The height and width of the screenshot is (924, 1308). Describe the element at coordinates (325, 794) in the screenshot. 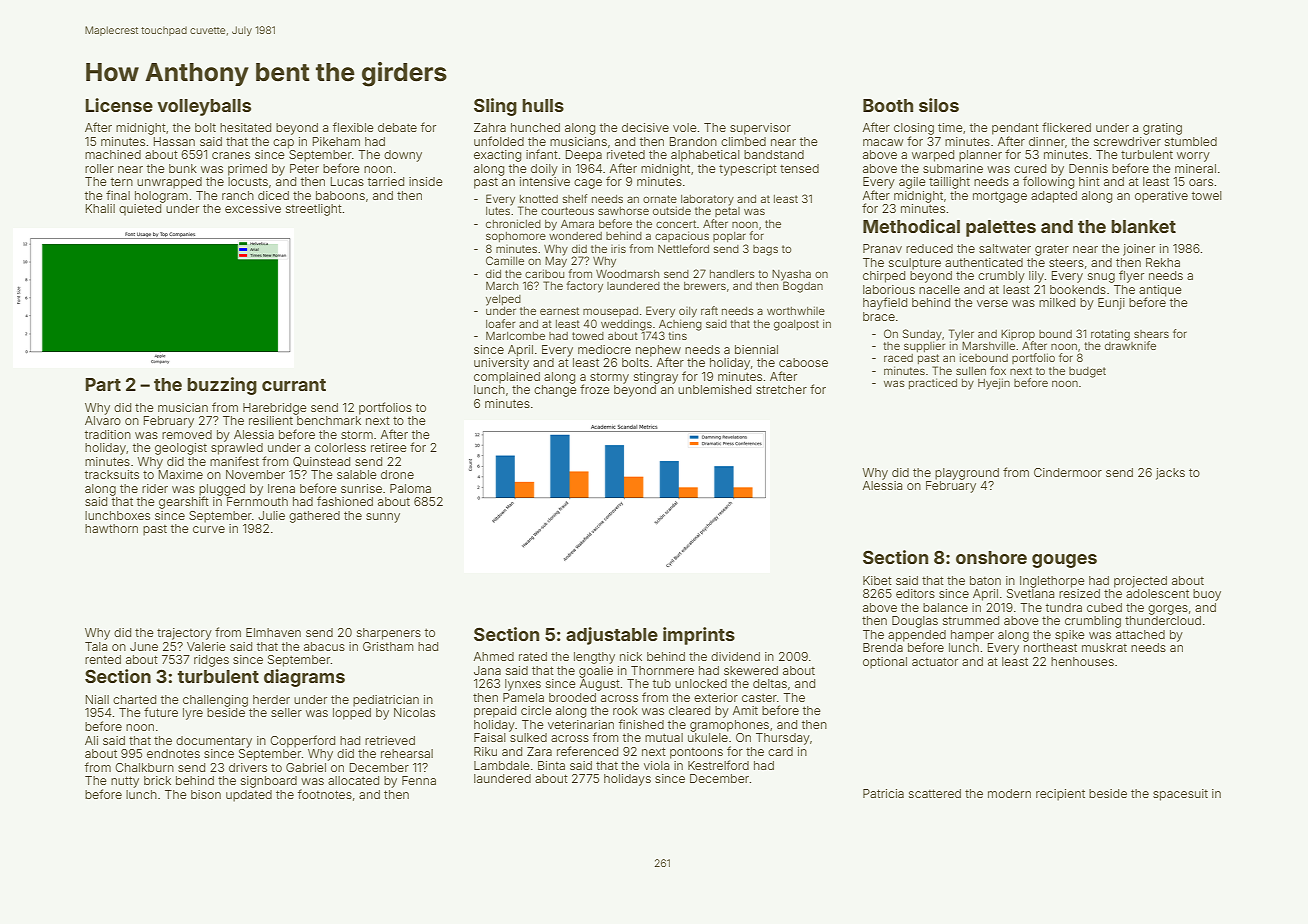

I see `footnotes` at that location.
